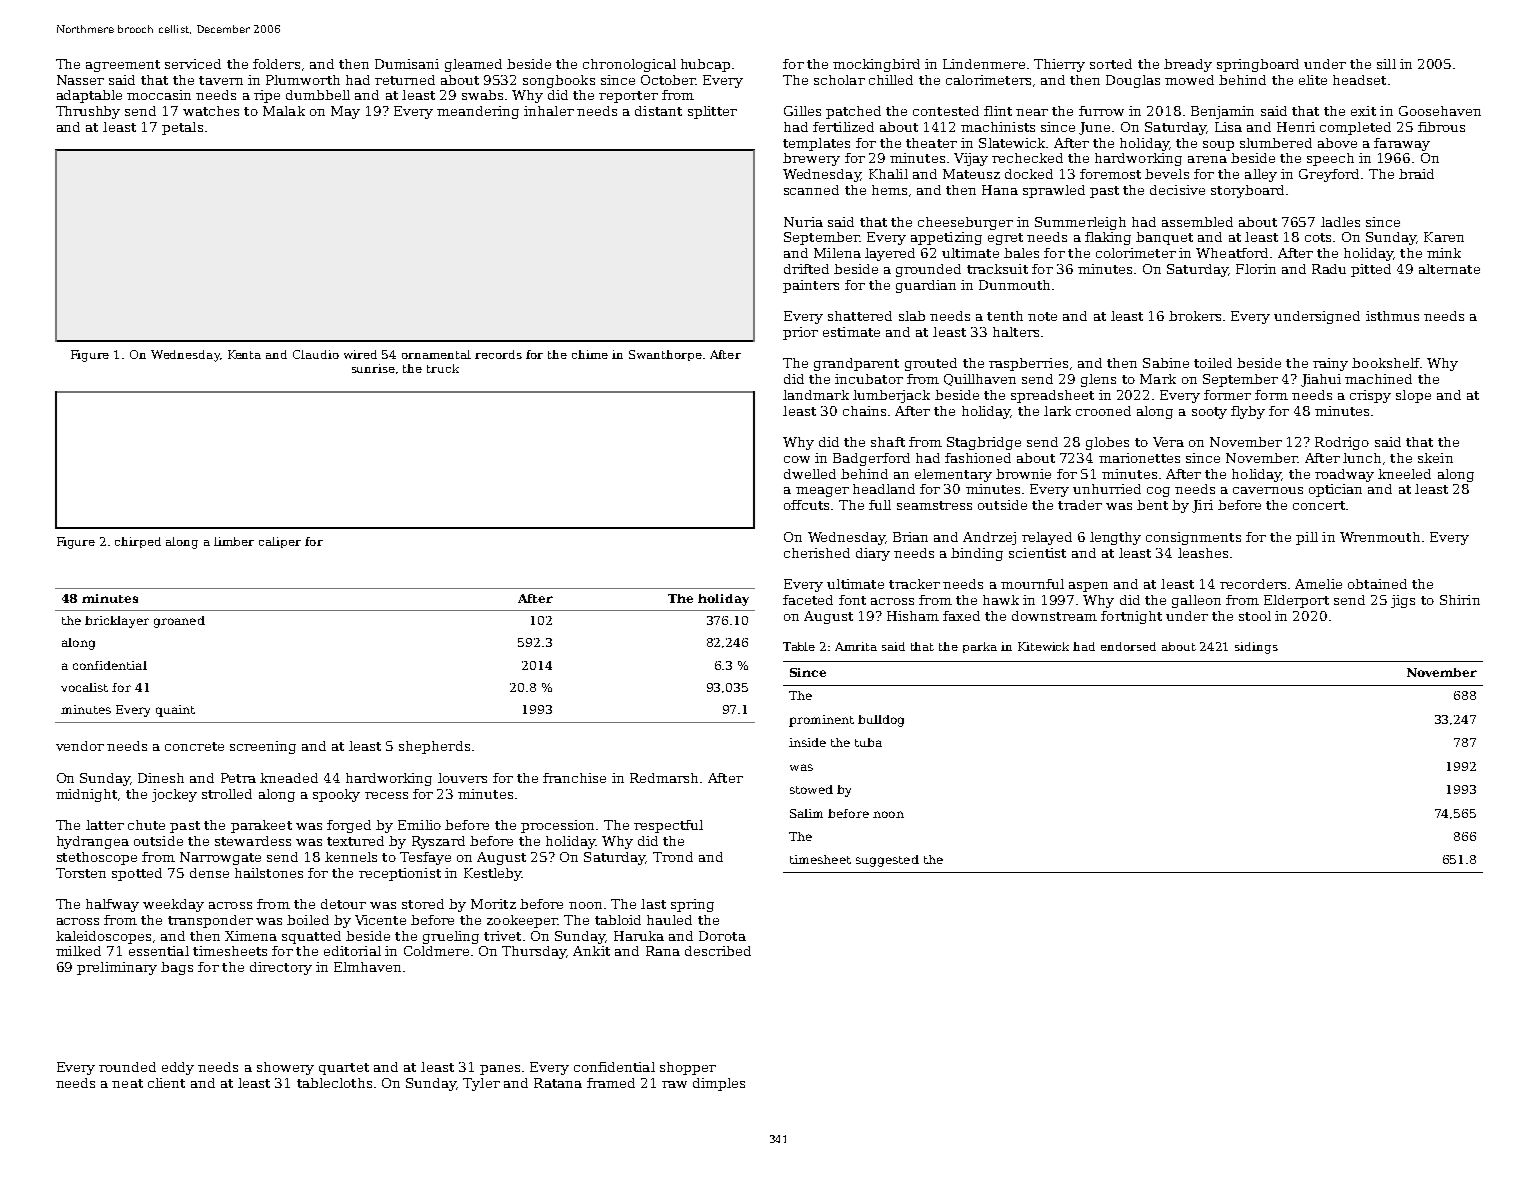  What do you see at coordinates (316, 354) in the screenshot?
I see `Claudio` at bounding box center [316, 354].
